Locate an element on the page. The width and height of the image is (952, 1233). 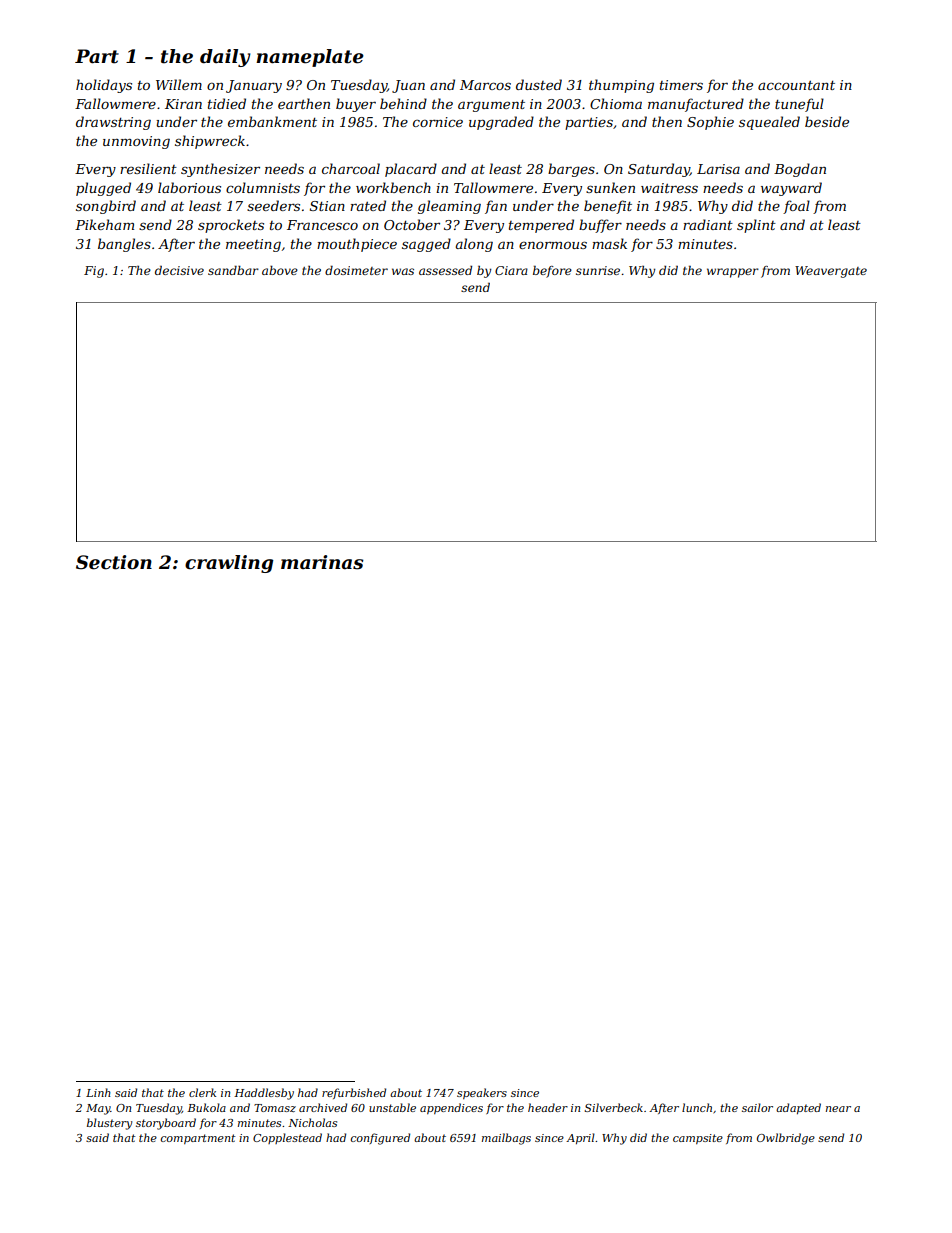
foal is located at coordinates (796, 207).
